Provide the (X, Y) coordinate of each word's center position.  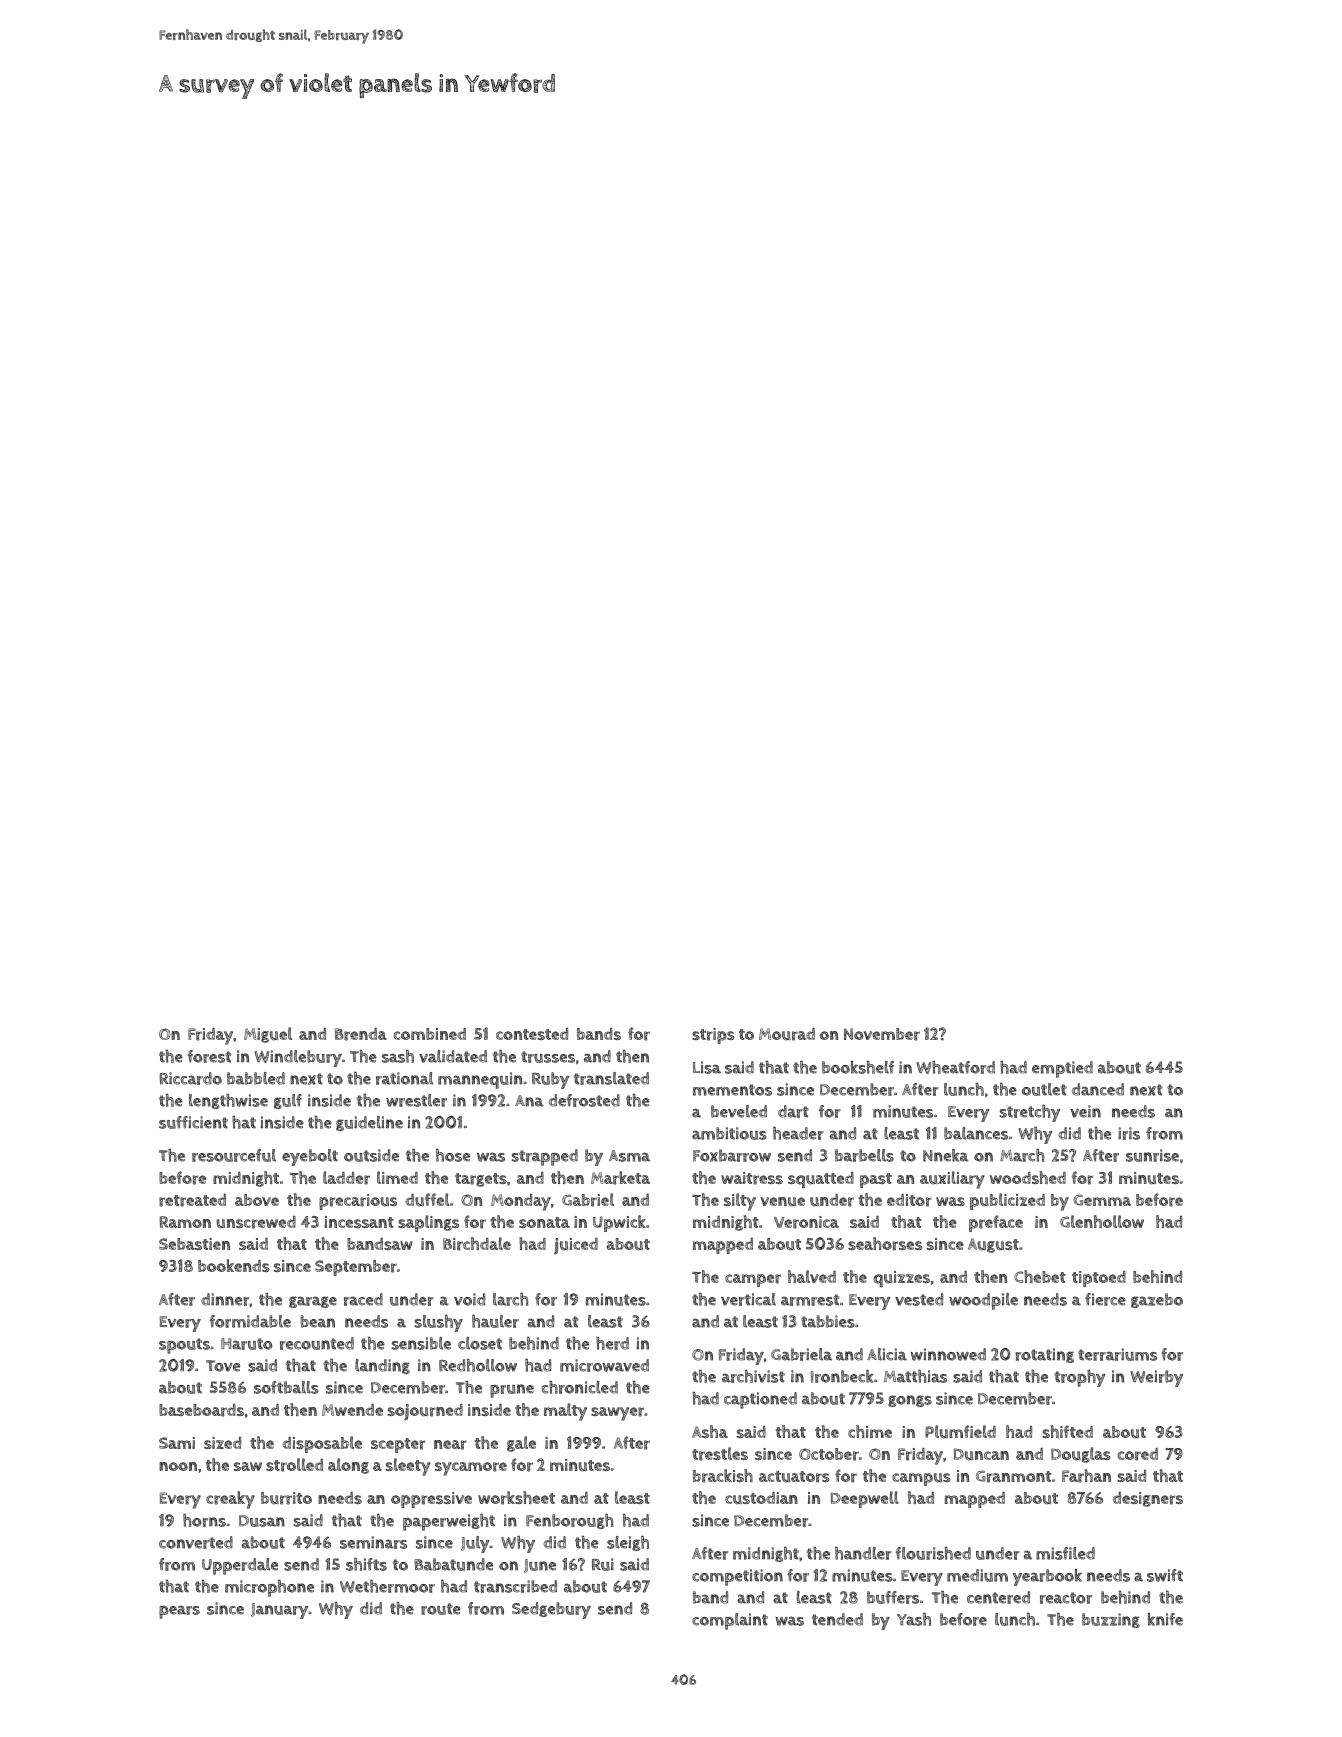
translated (611, 1078)
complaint (730, 1621)
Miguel (268, 1035)
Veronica (806, 1222)
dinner (225, 1299)
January (279, 1611)
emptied (1062, 1069)
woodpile (983, 1301)
